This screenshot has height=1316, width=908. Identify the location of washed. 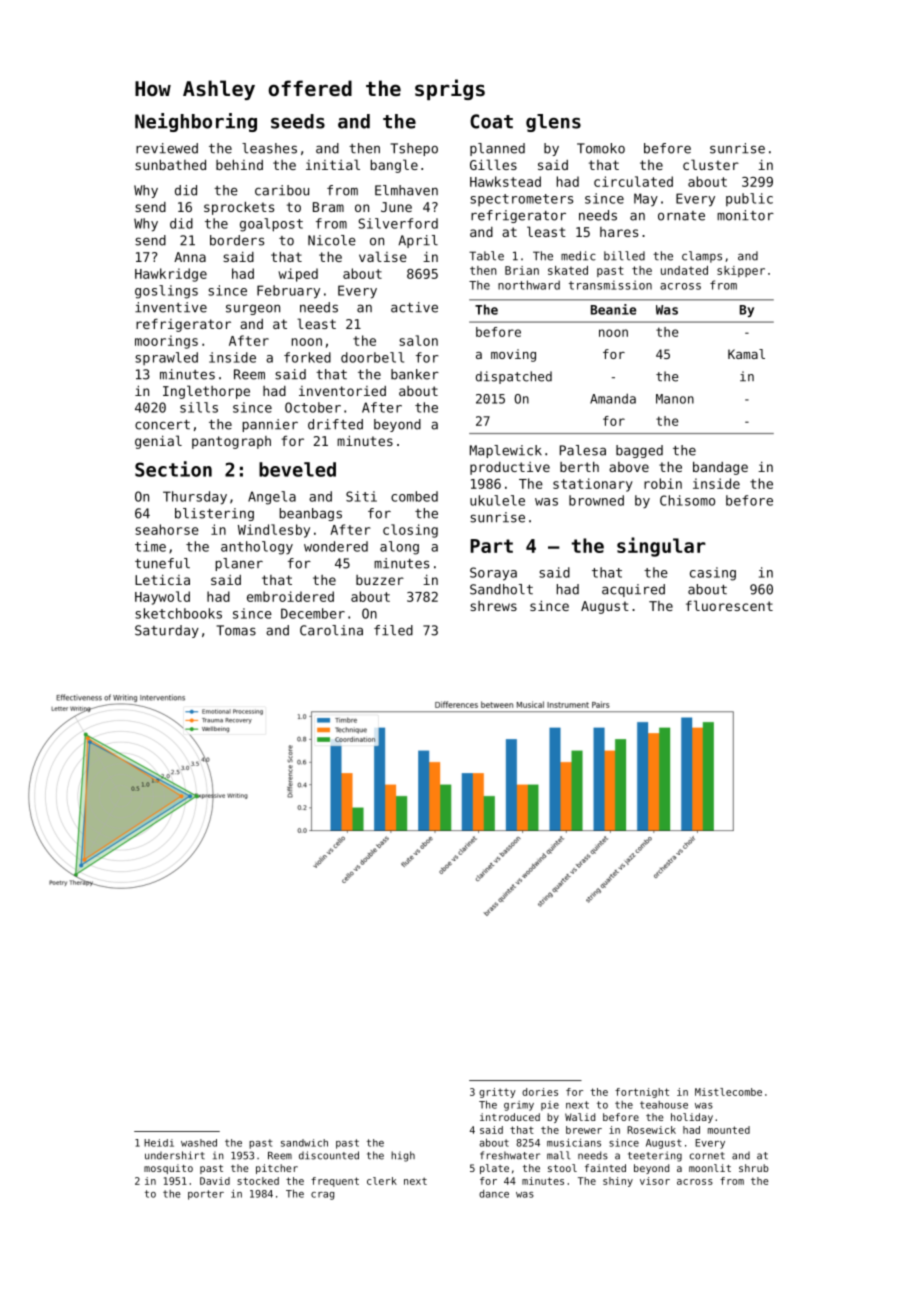
(199, 1143).
